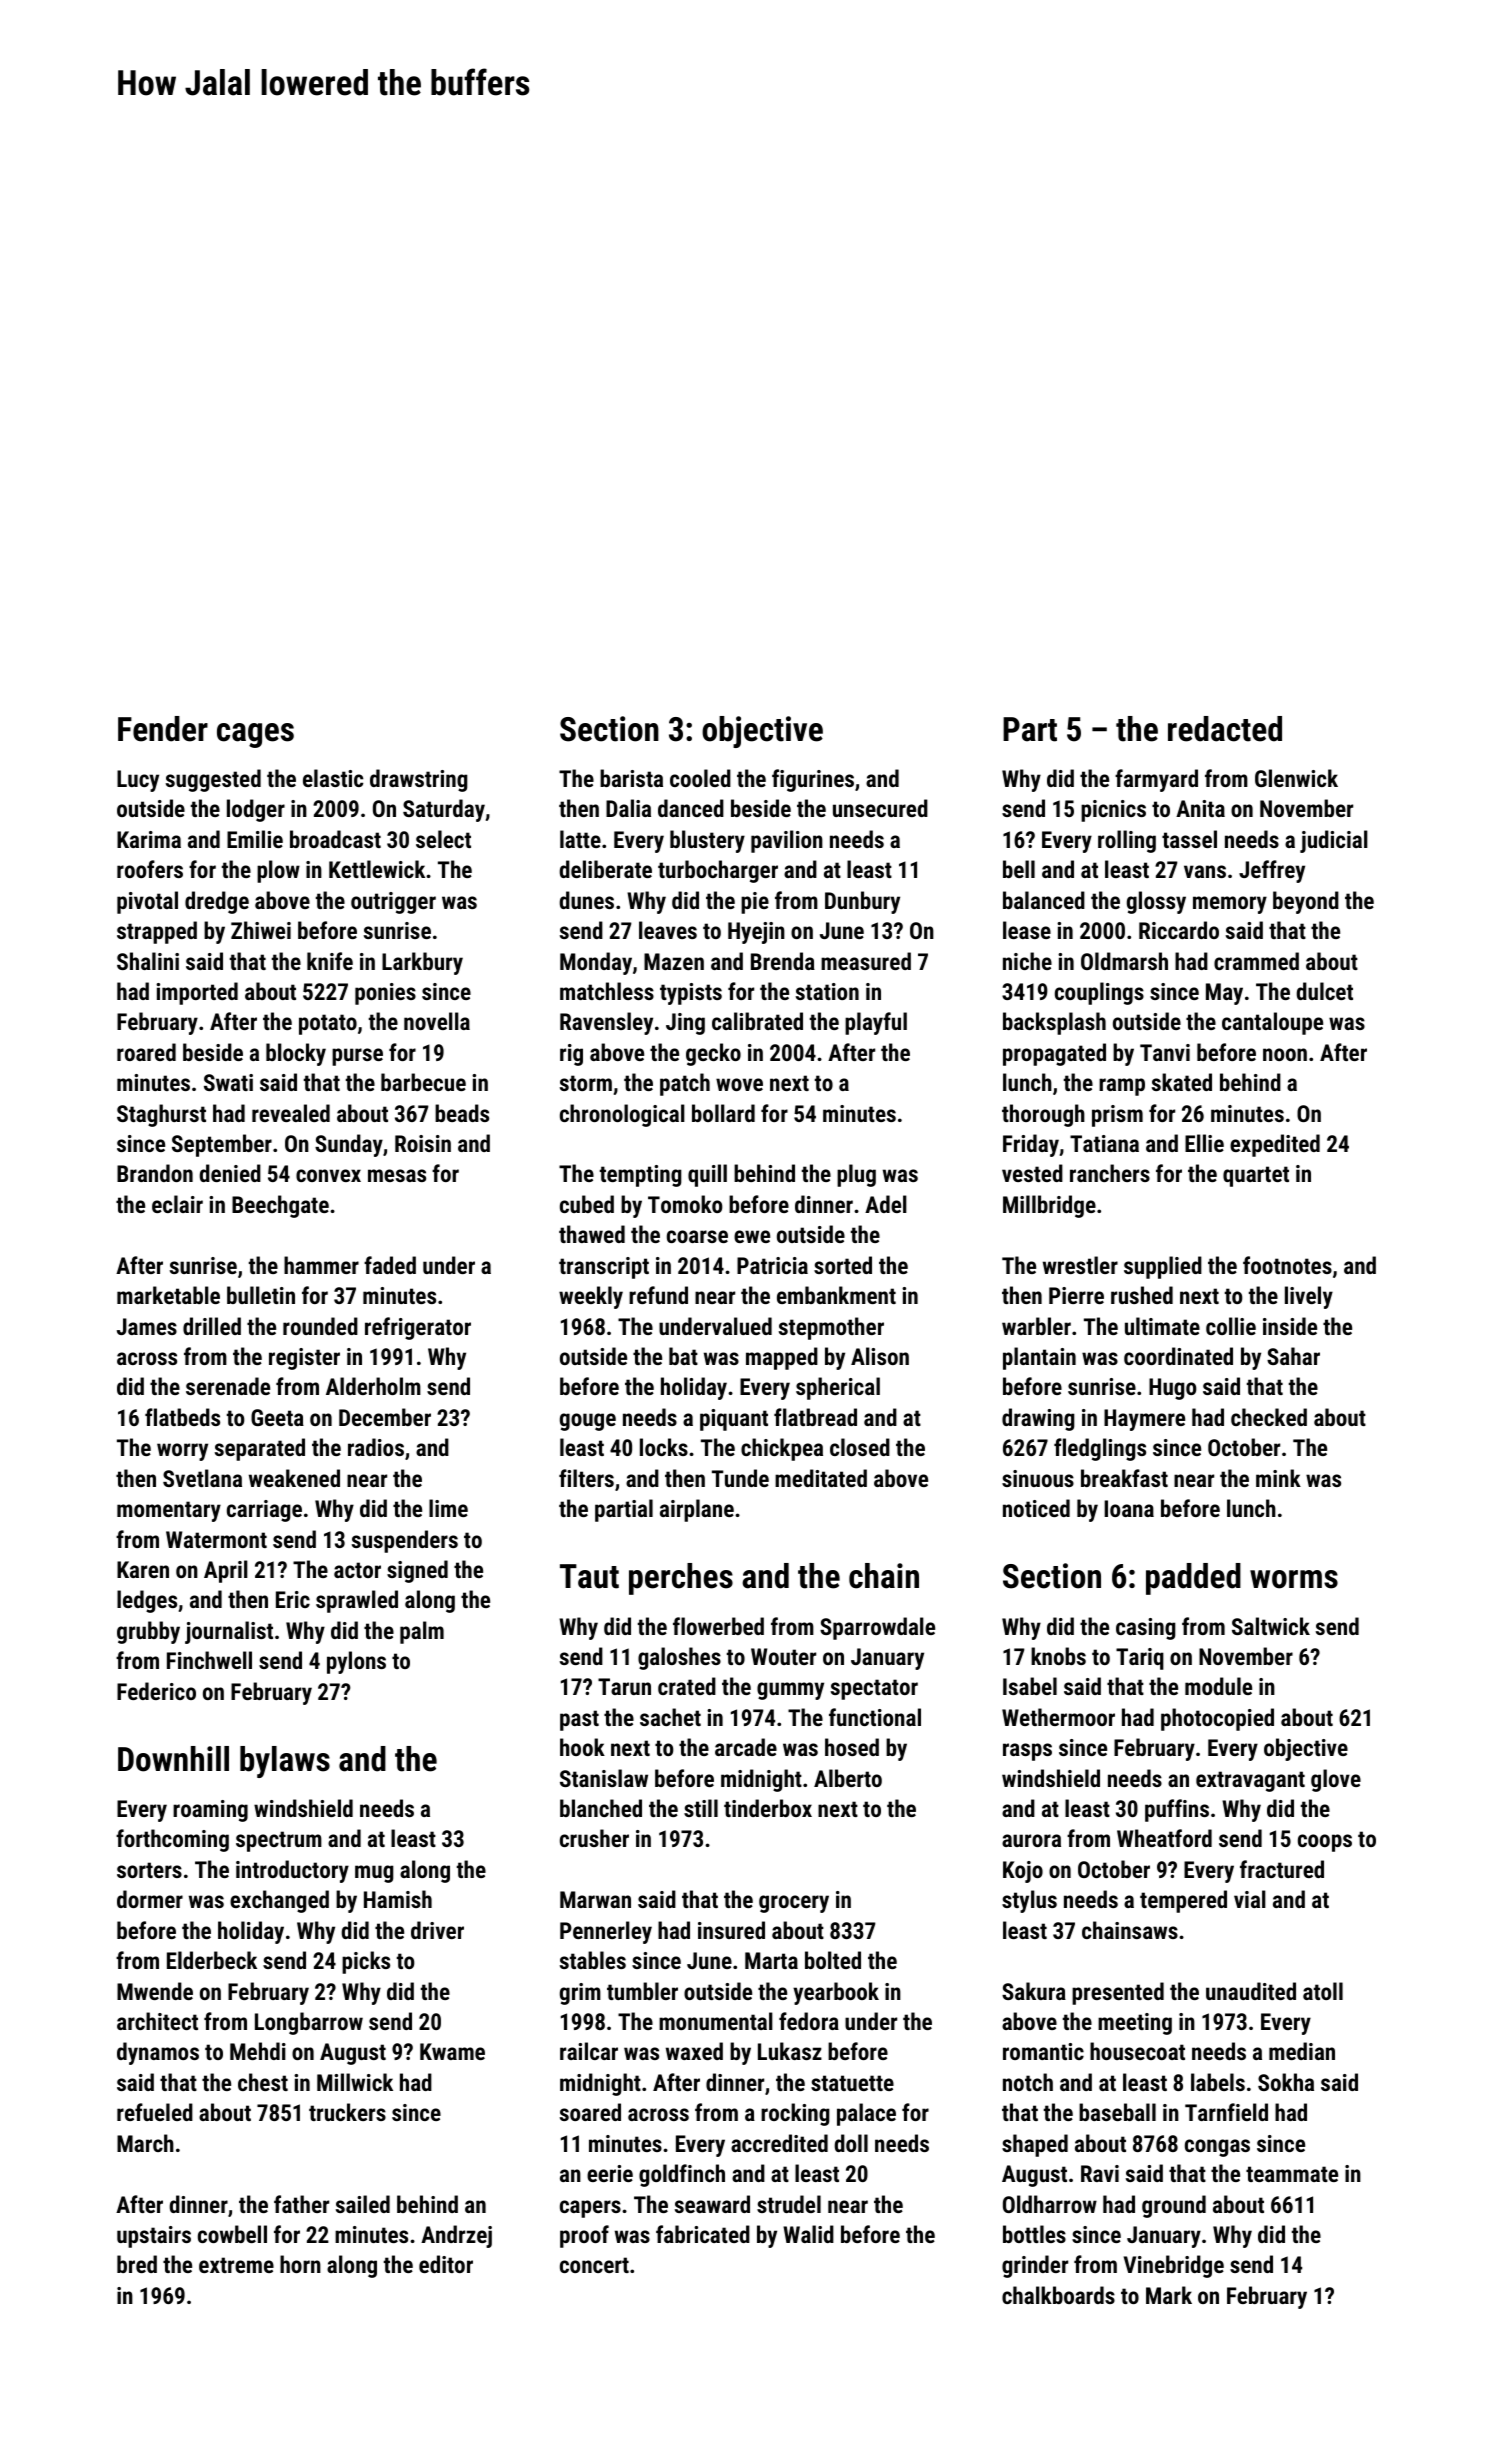 The height and width of the screenshot is (2464, 1496). What do you see at coordinates (875, 1717) in the screenshot?
I see `functional` at bounding box center [875, 1717].
